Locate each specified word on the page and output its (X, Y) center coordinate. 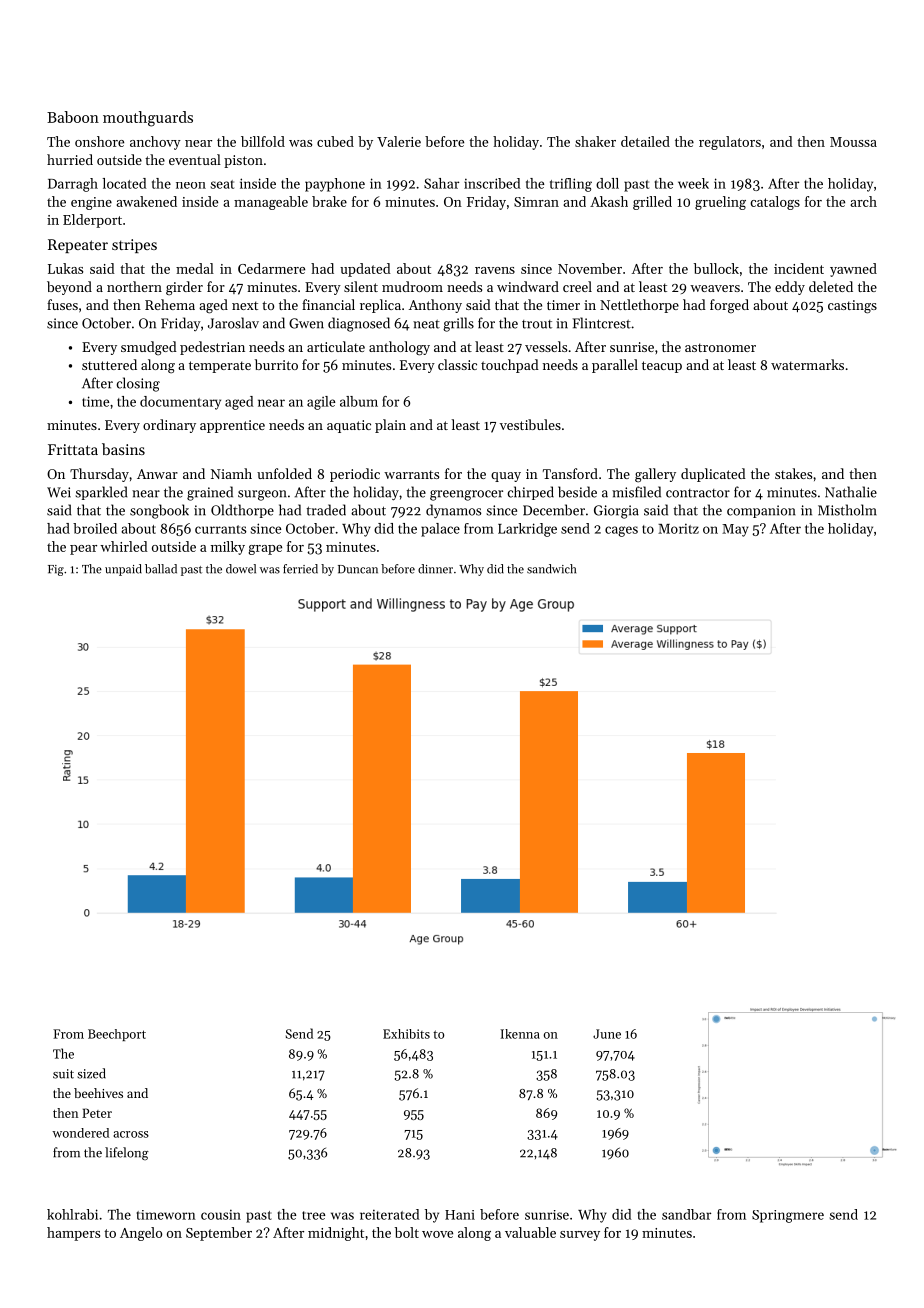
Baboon (73, 117)
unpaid (123, 570)
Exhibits (406, 1034)
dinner (435, 569)
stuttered (109, 364)
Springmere (788, 1216)
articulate (336, 346)
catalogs (775, 203)
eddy (790, 288)
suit (63, 1074)
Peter (97, 1113)
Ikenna (520, 1034)
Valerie (399, 141)
